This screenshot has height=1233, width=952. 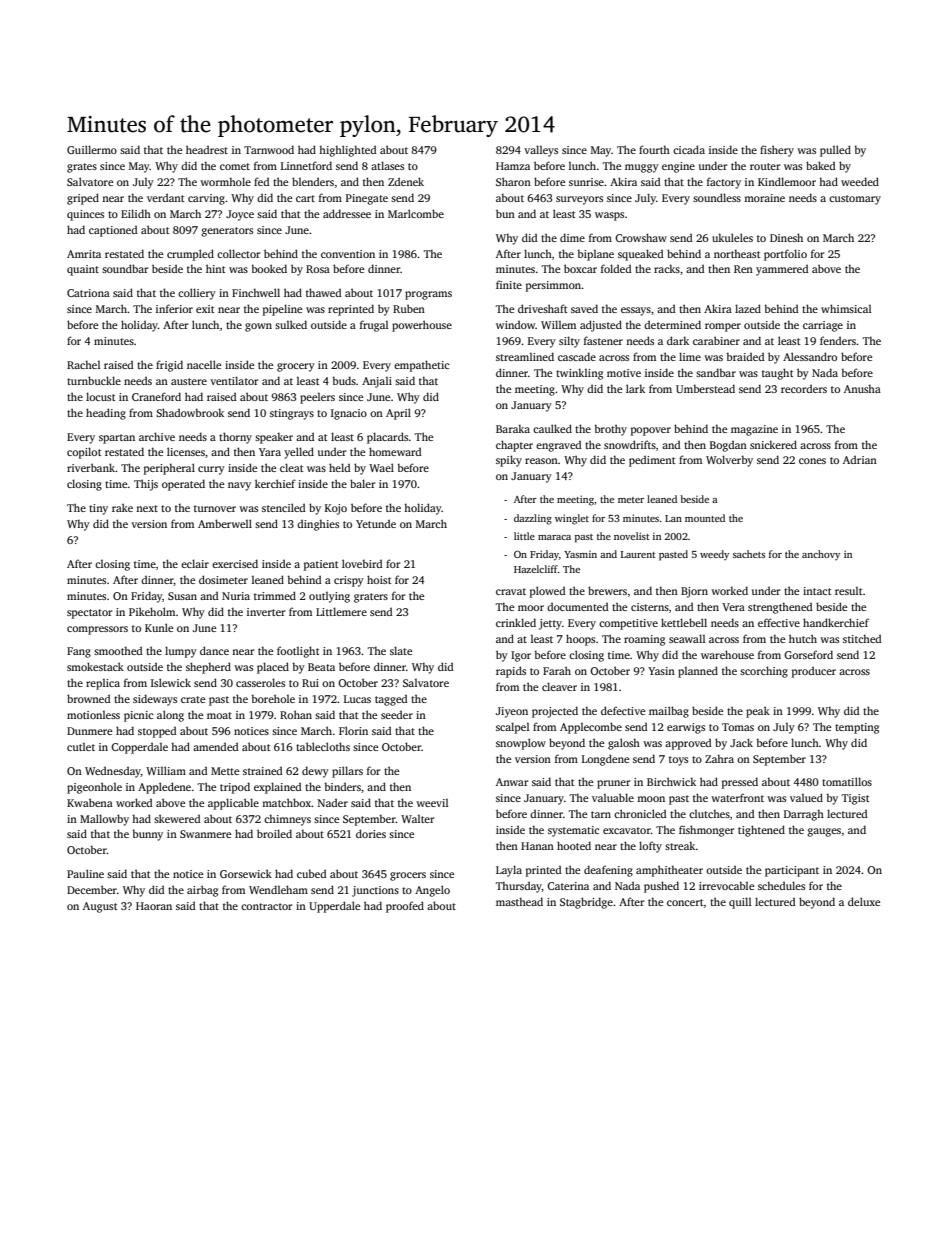 I want to click on Pinegate, so click(x=367, y=199).
